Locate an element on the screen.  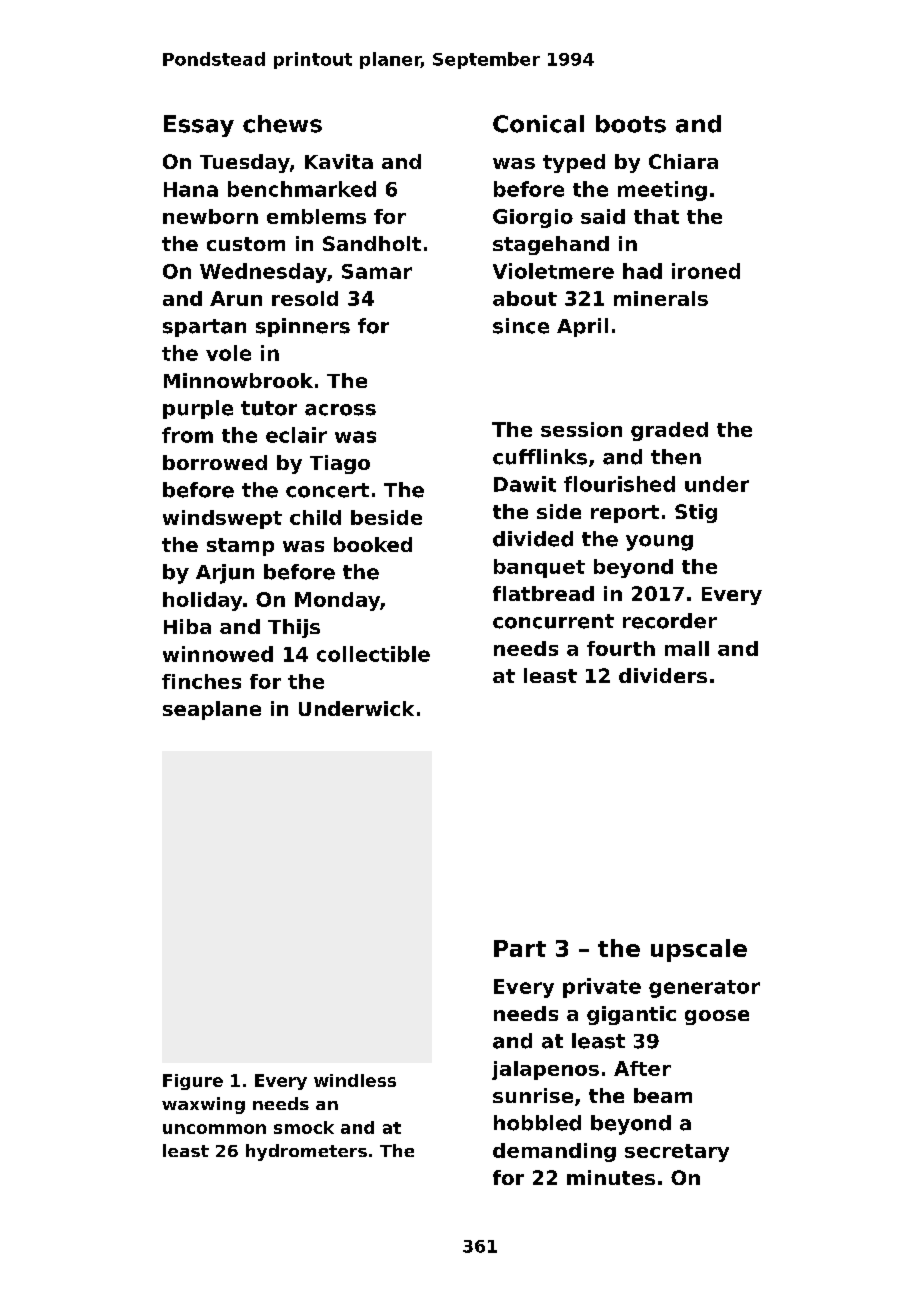
dividers is located at coordinates (663, 675).
